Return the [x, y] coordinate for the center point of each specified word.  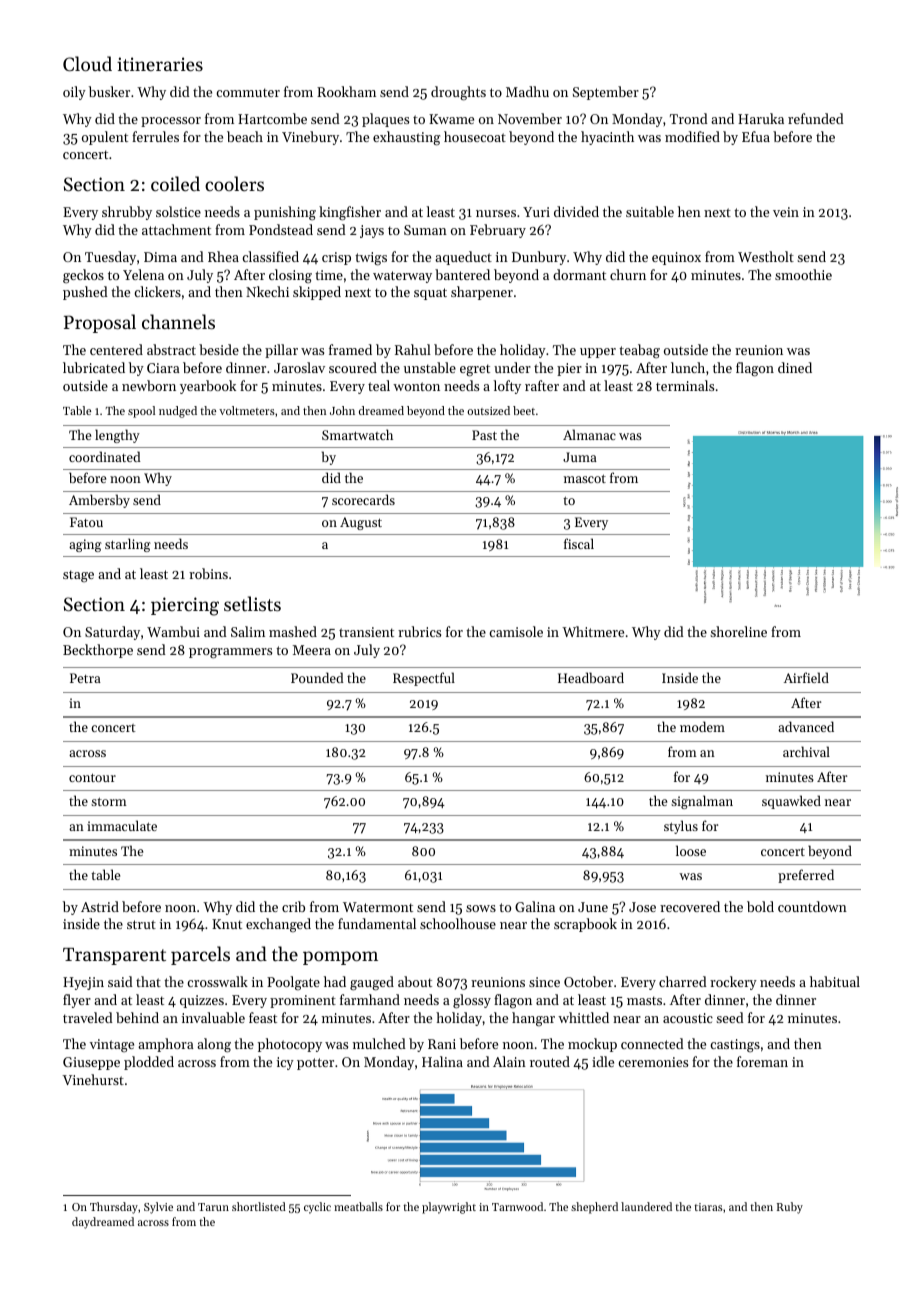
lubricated [94, 367]
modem [702, 726]
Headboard [591, 677]
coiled [175, 183]
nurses [496, 213]
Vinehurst [93, 1079]
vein [786, 212]
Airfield [806, 677]
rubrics [419, 631]
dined [795, 367]
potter [315, 1064]
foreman [762, 1061]
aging [85, 545]
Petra [85, 678]
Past [484, 435]
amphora [166, 1045]
